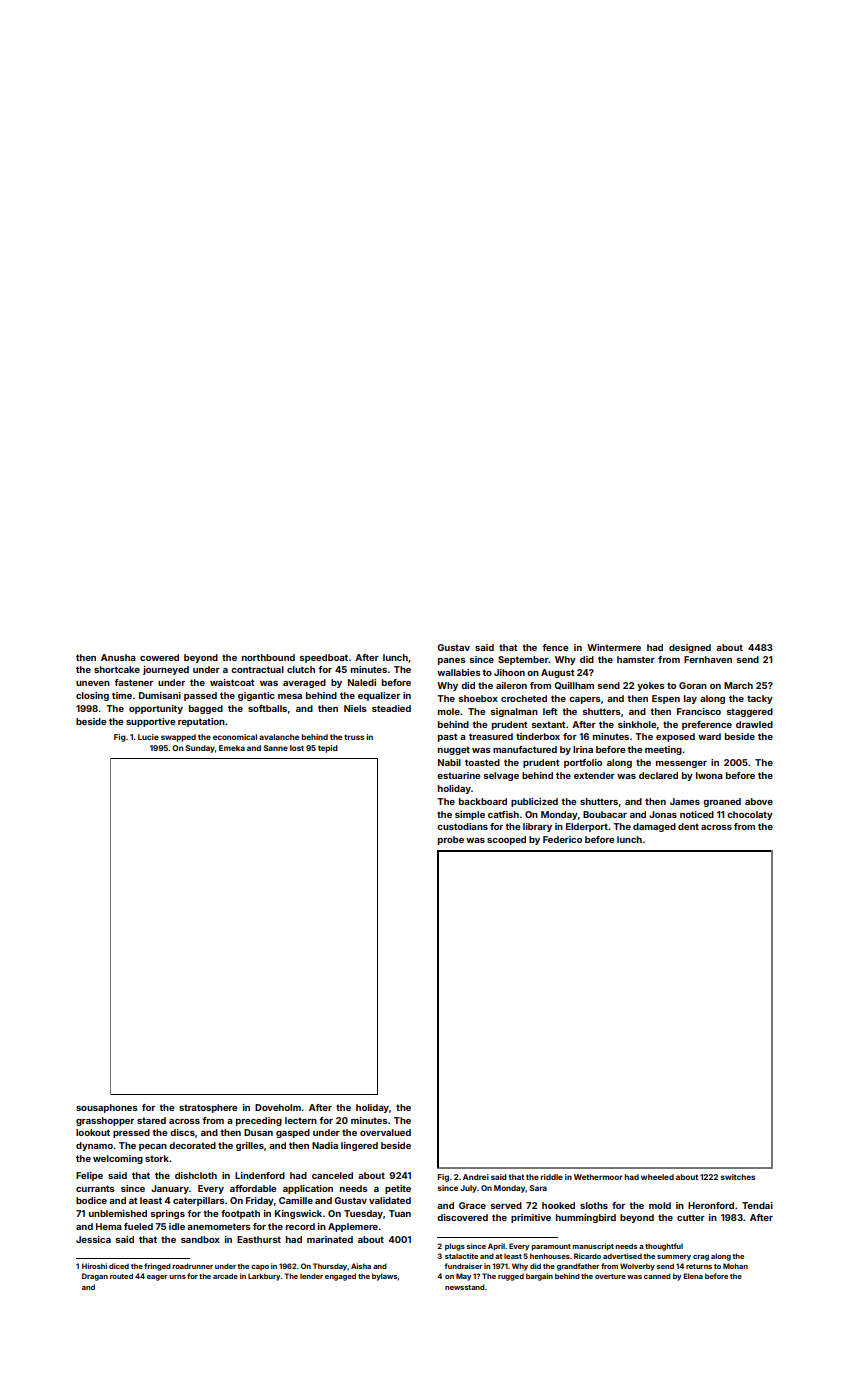 Image resolution: width=849 pixels, height=1400 pixels. Describe the element at coordinates (709, 736) in the image. I see `ward` at that location.
